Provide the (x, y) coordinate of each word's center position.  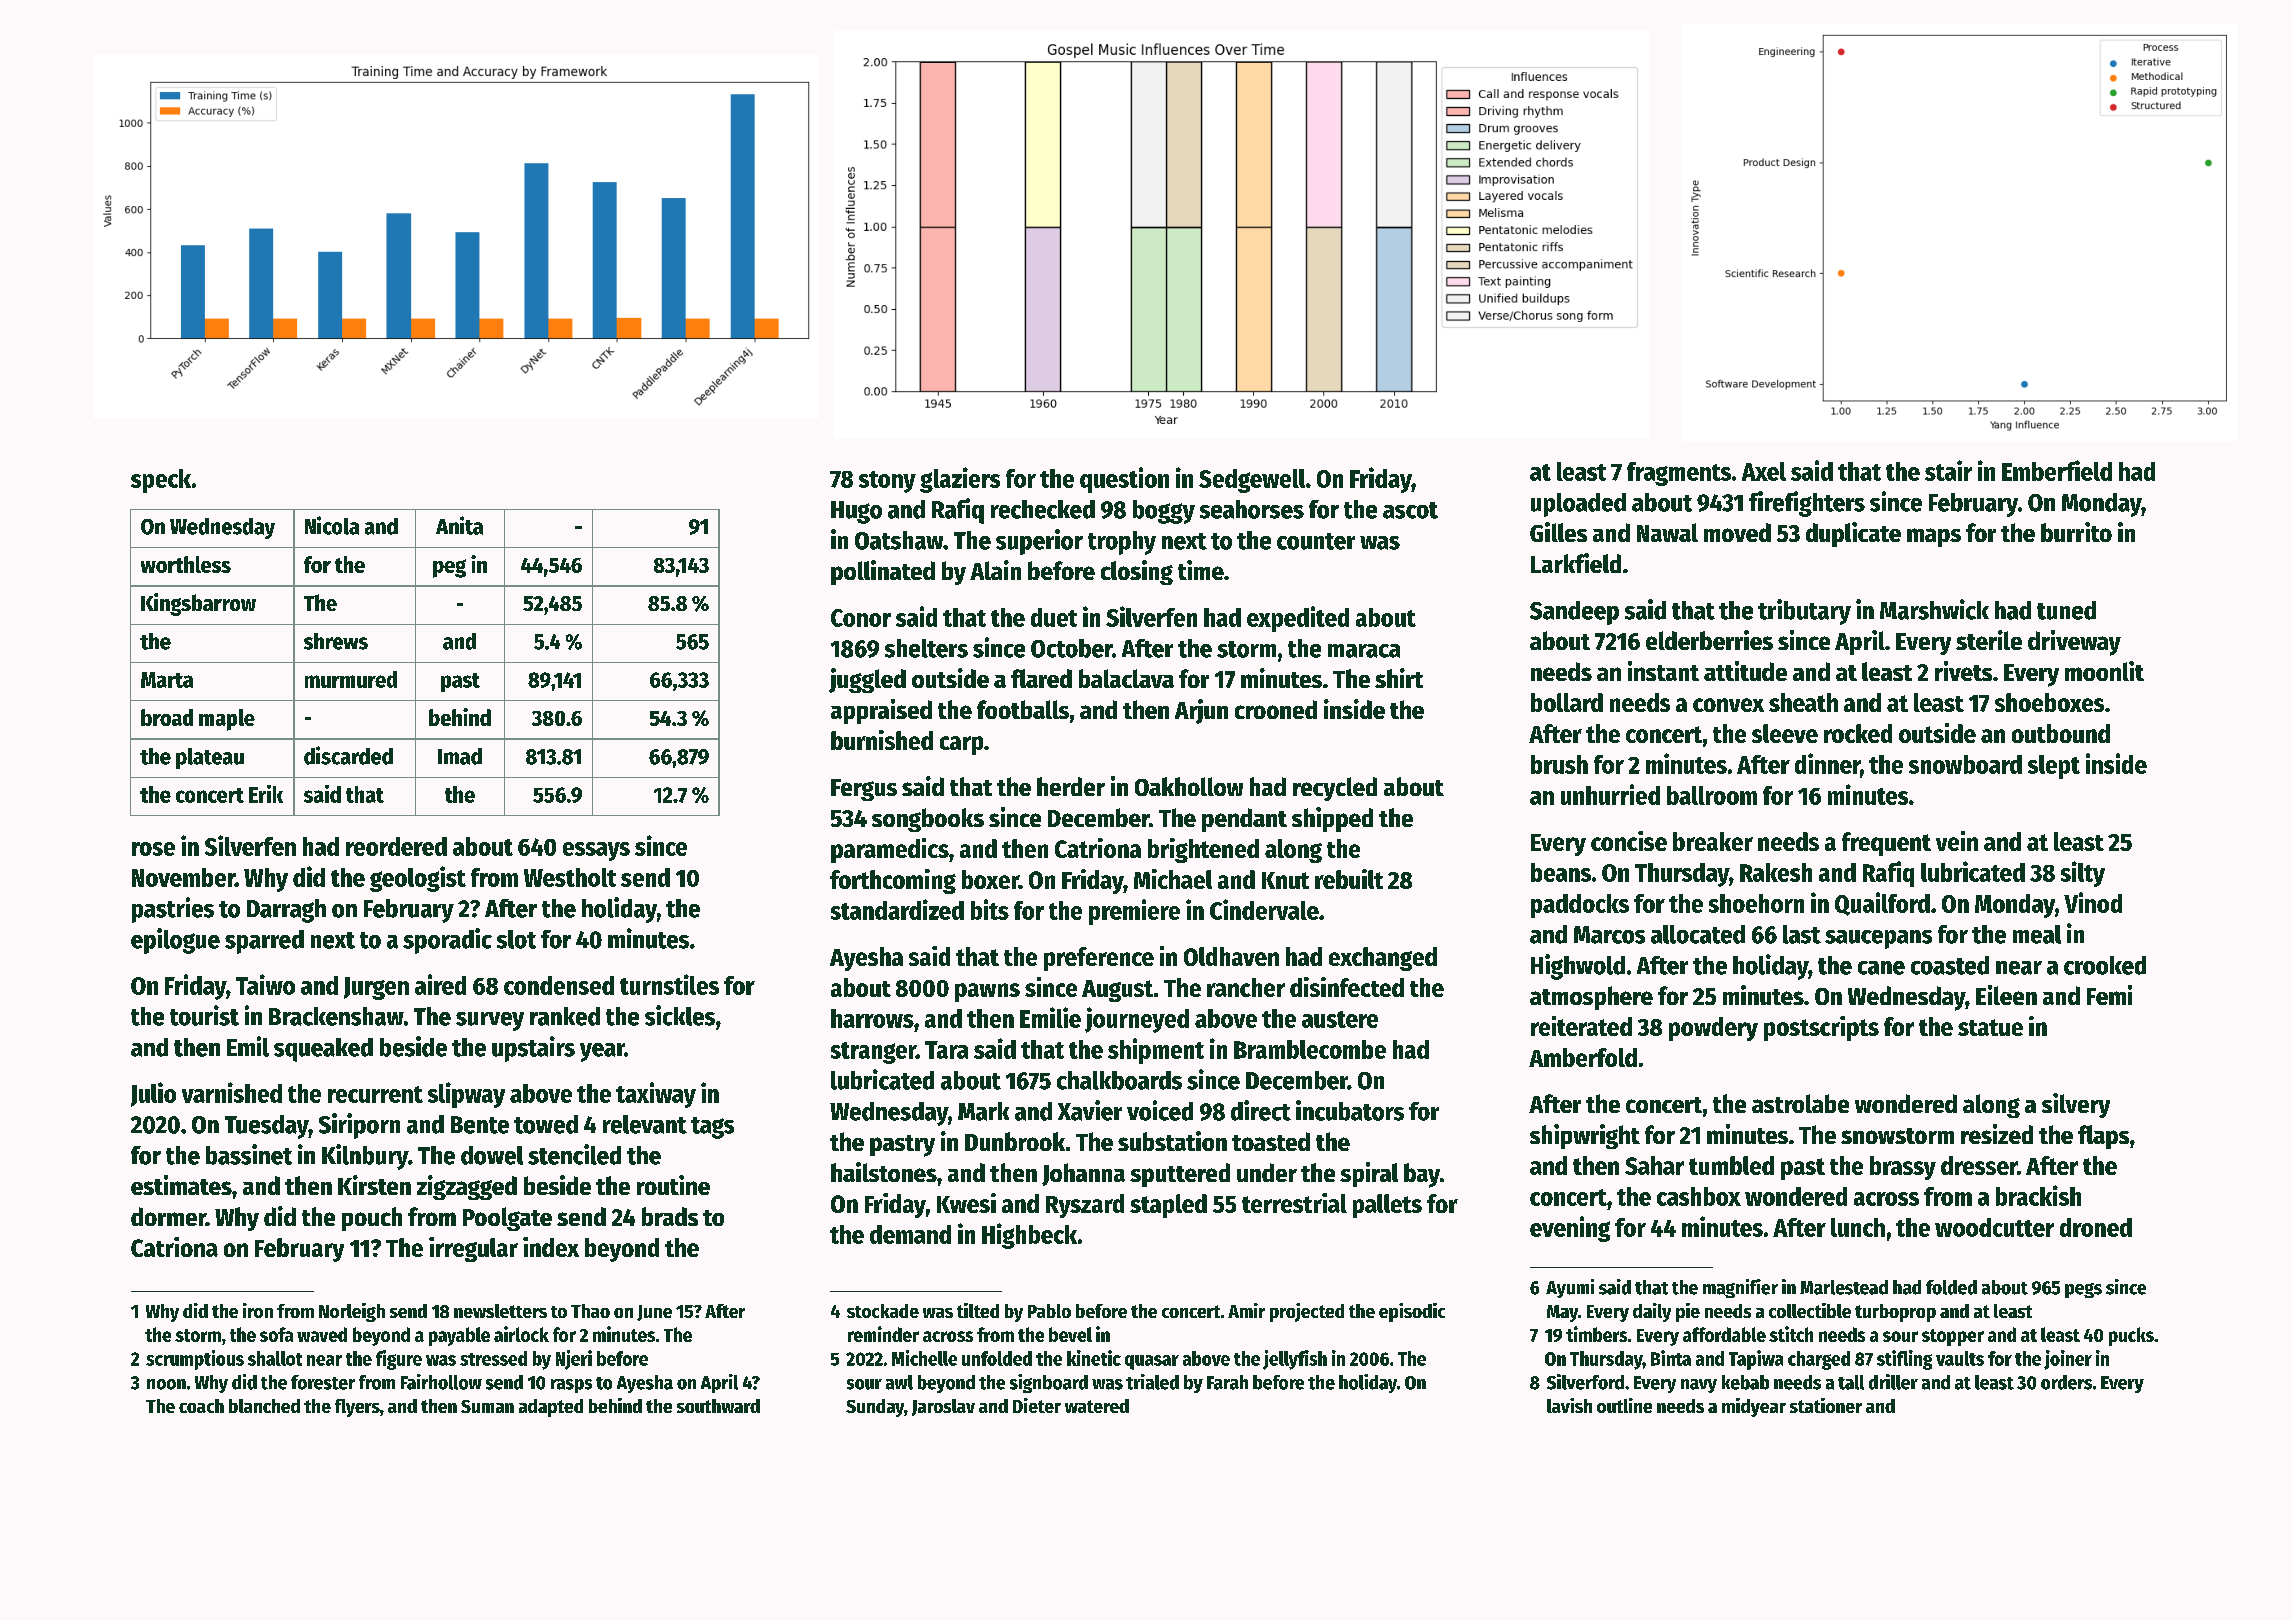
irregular (473, 1249)
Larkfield (1576, 563)
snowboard (1965, 764)
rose (153, 849)
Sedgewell (1252, 481)
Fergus (864, 790)
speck (161, 481)
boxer (990, 879)
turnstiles (669, 984)
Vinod (2093, 902)
